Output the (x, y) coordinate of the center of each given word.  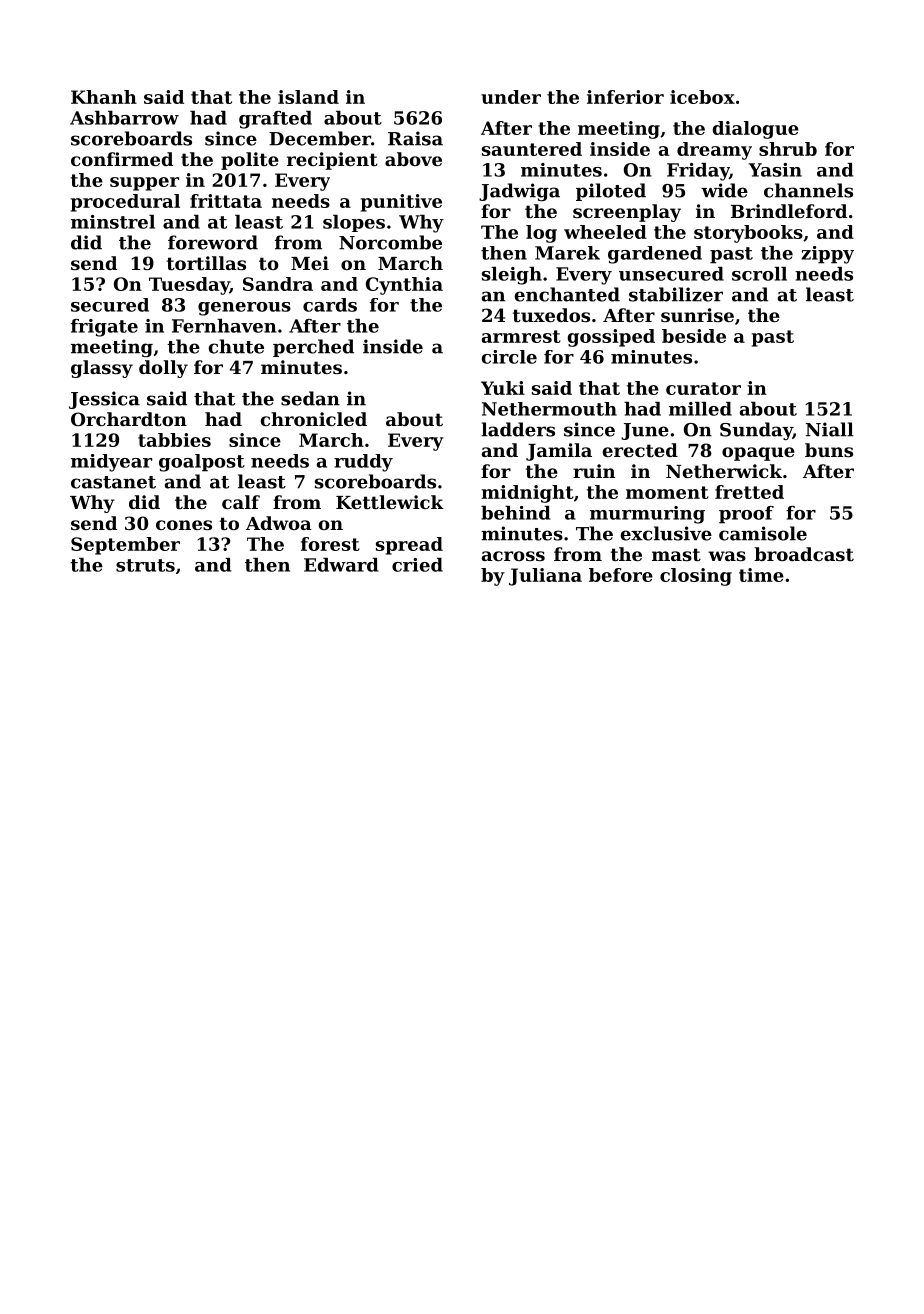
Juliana (545, 577)
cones (184, 525)
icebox (702, 97)
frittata (226, 201)
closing (696, 577)
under (511, 97)
